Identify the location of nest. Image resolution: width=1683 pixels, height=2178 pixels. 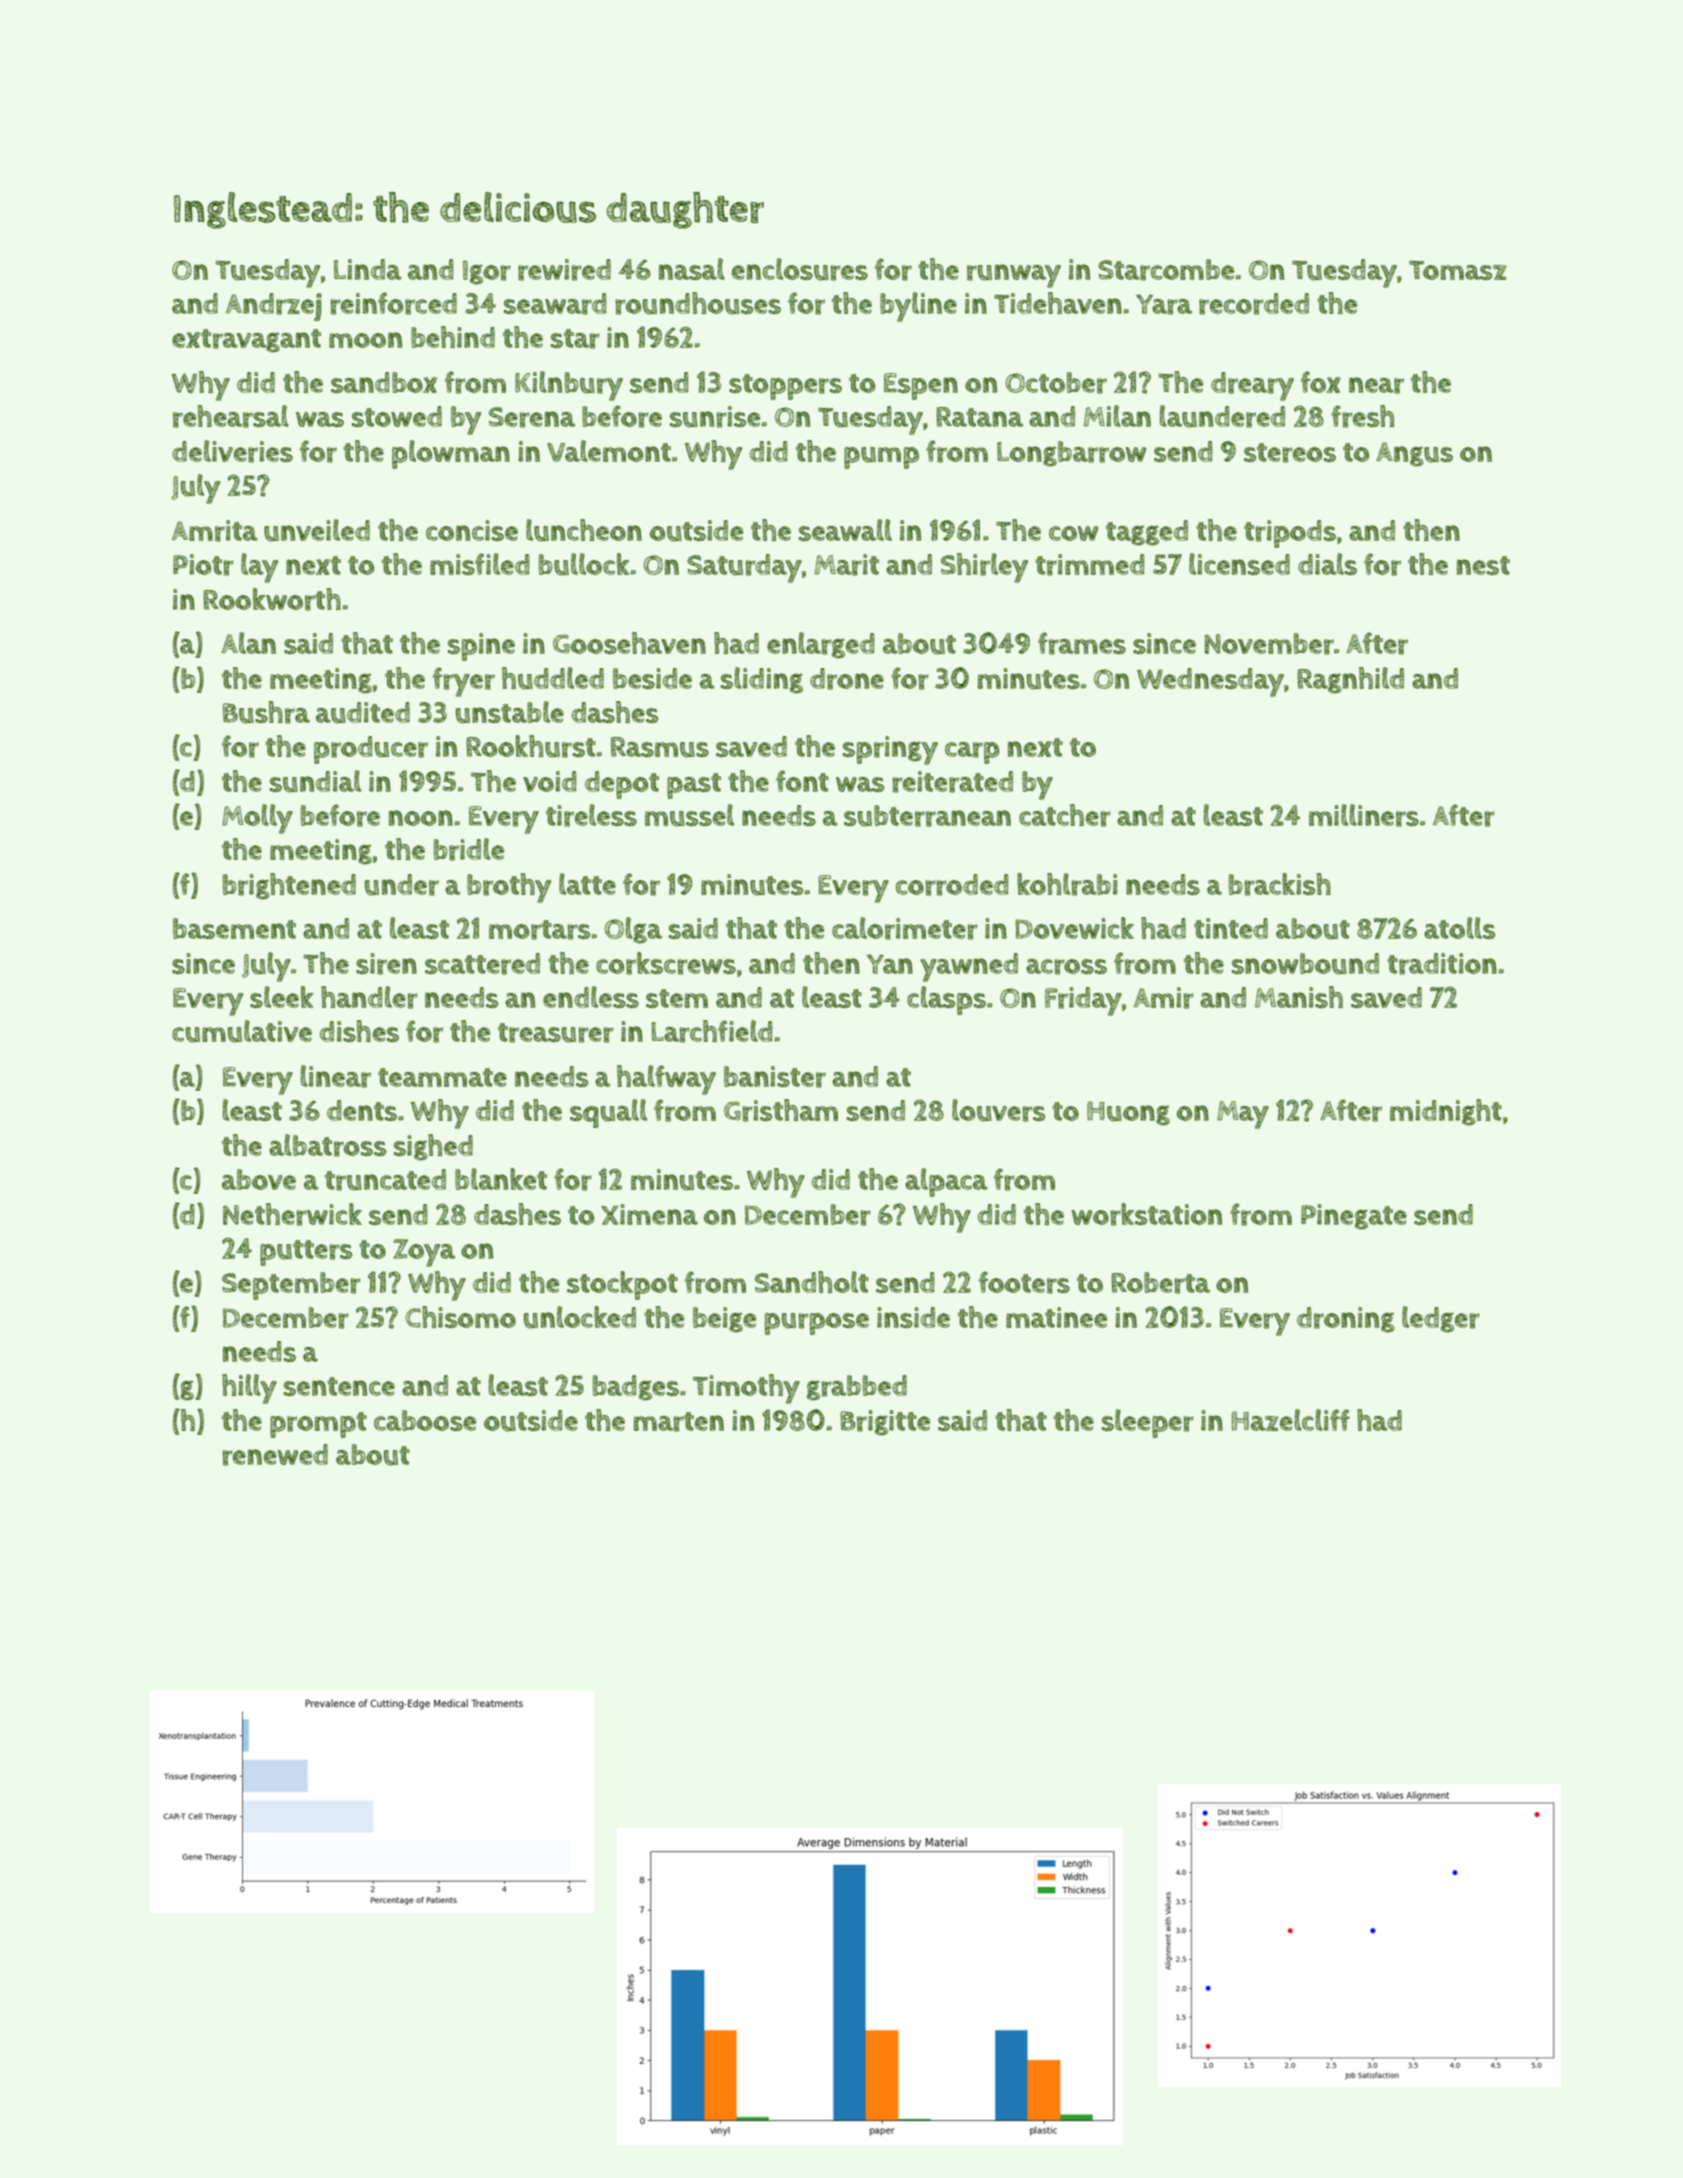
(1483, 565).
